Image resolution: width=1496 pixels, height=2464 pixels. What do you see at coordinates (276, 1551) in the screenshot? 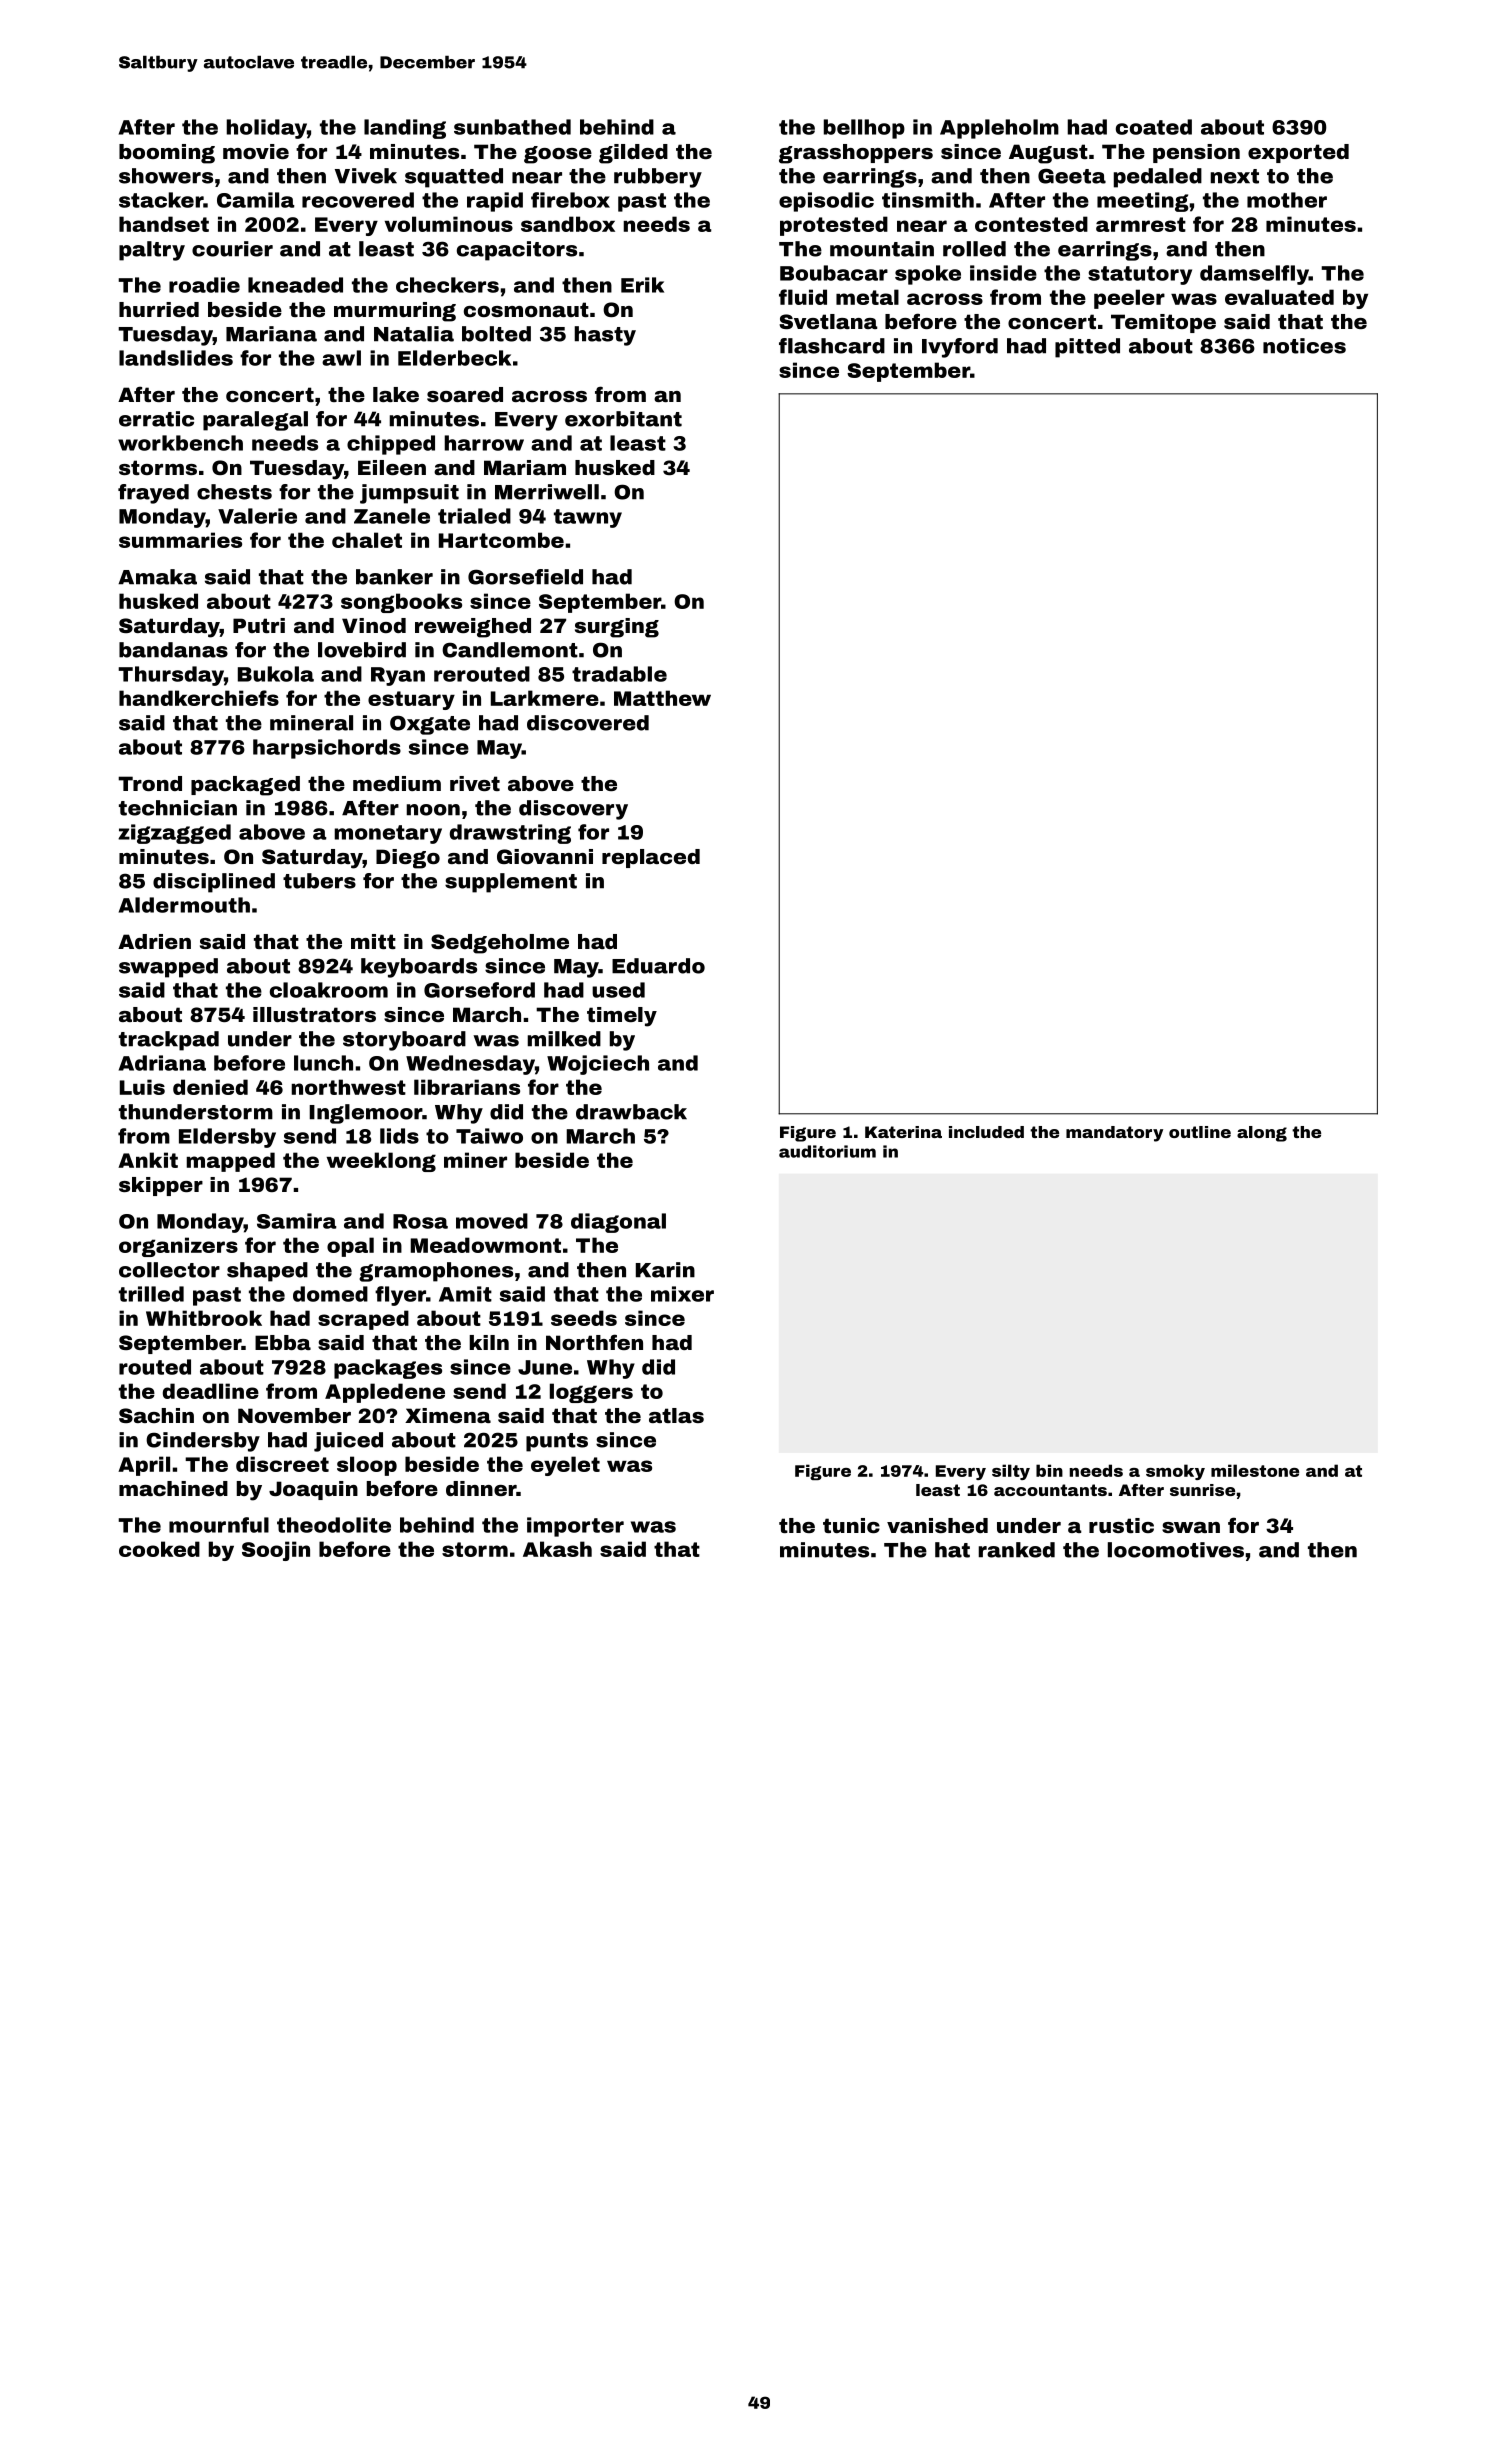
I see `Soojin` at bounding box center [276, 1551].
